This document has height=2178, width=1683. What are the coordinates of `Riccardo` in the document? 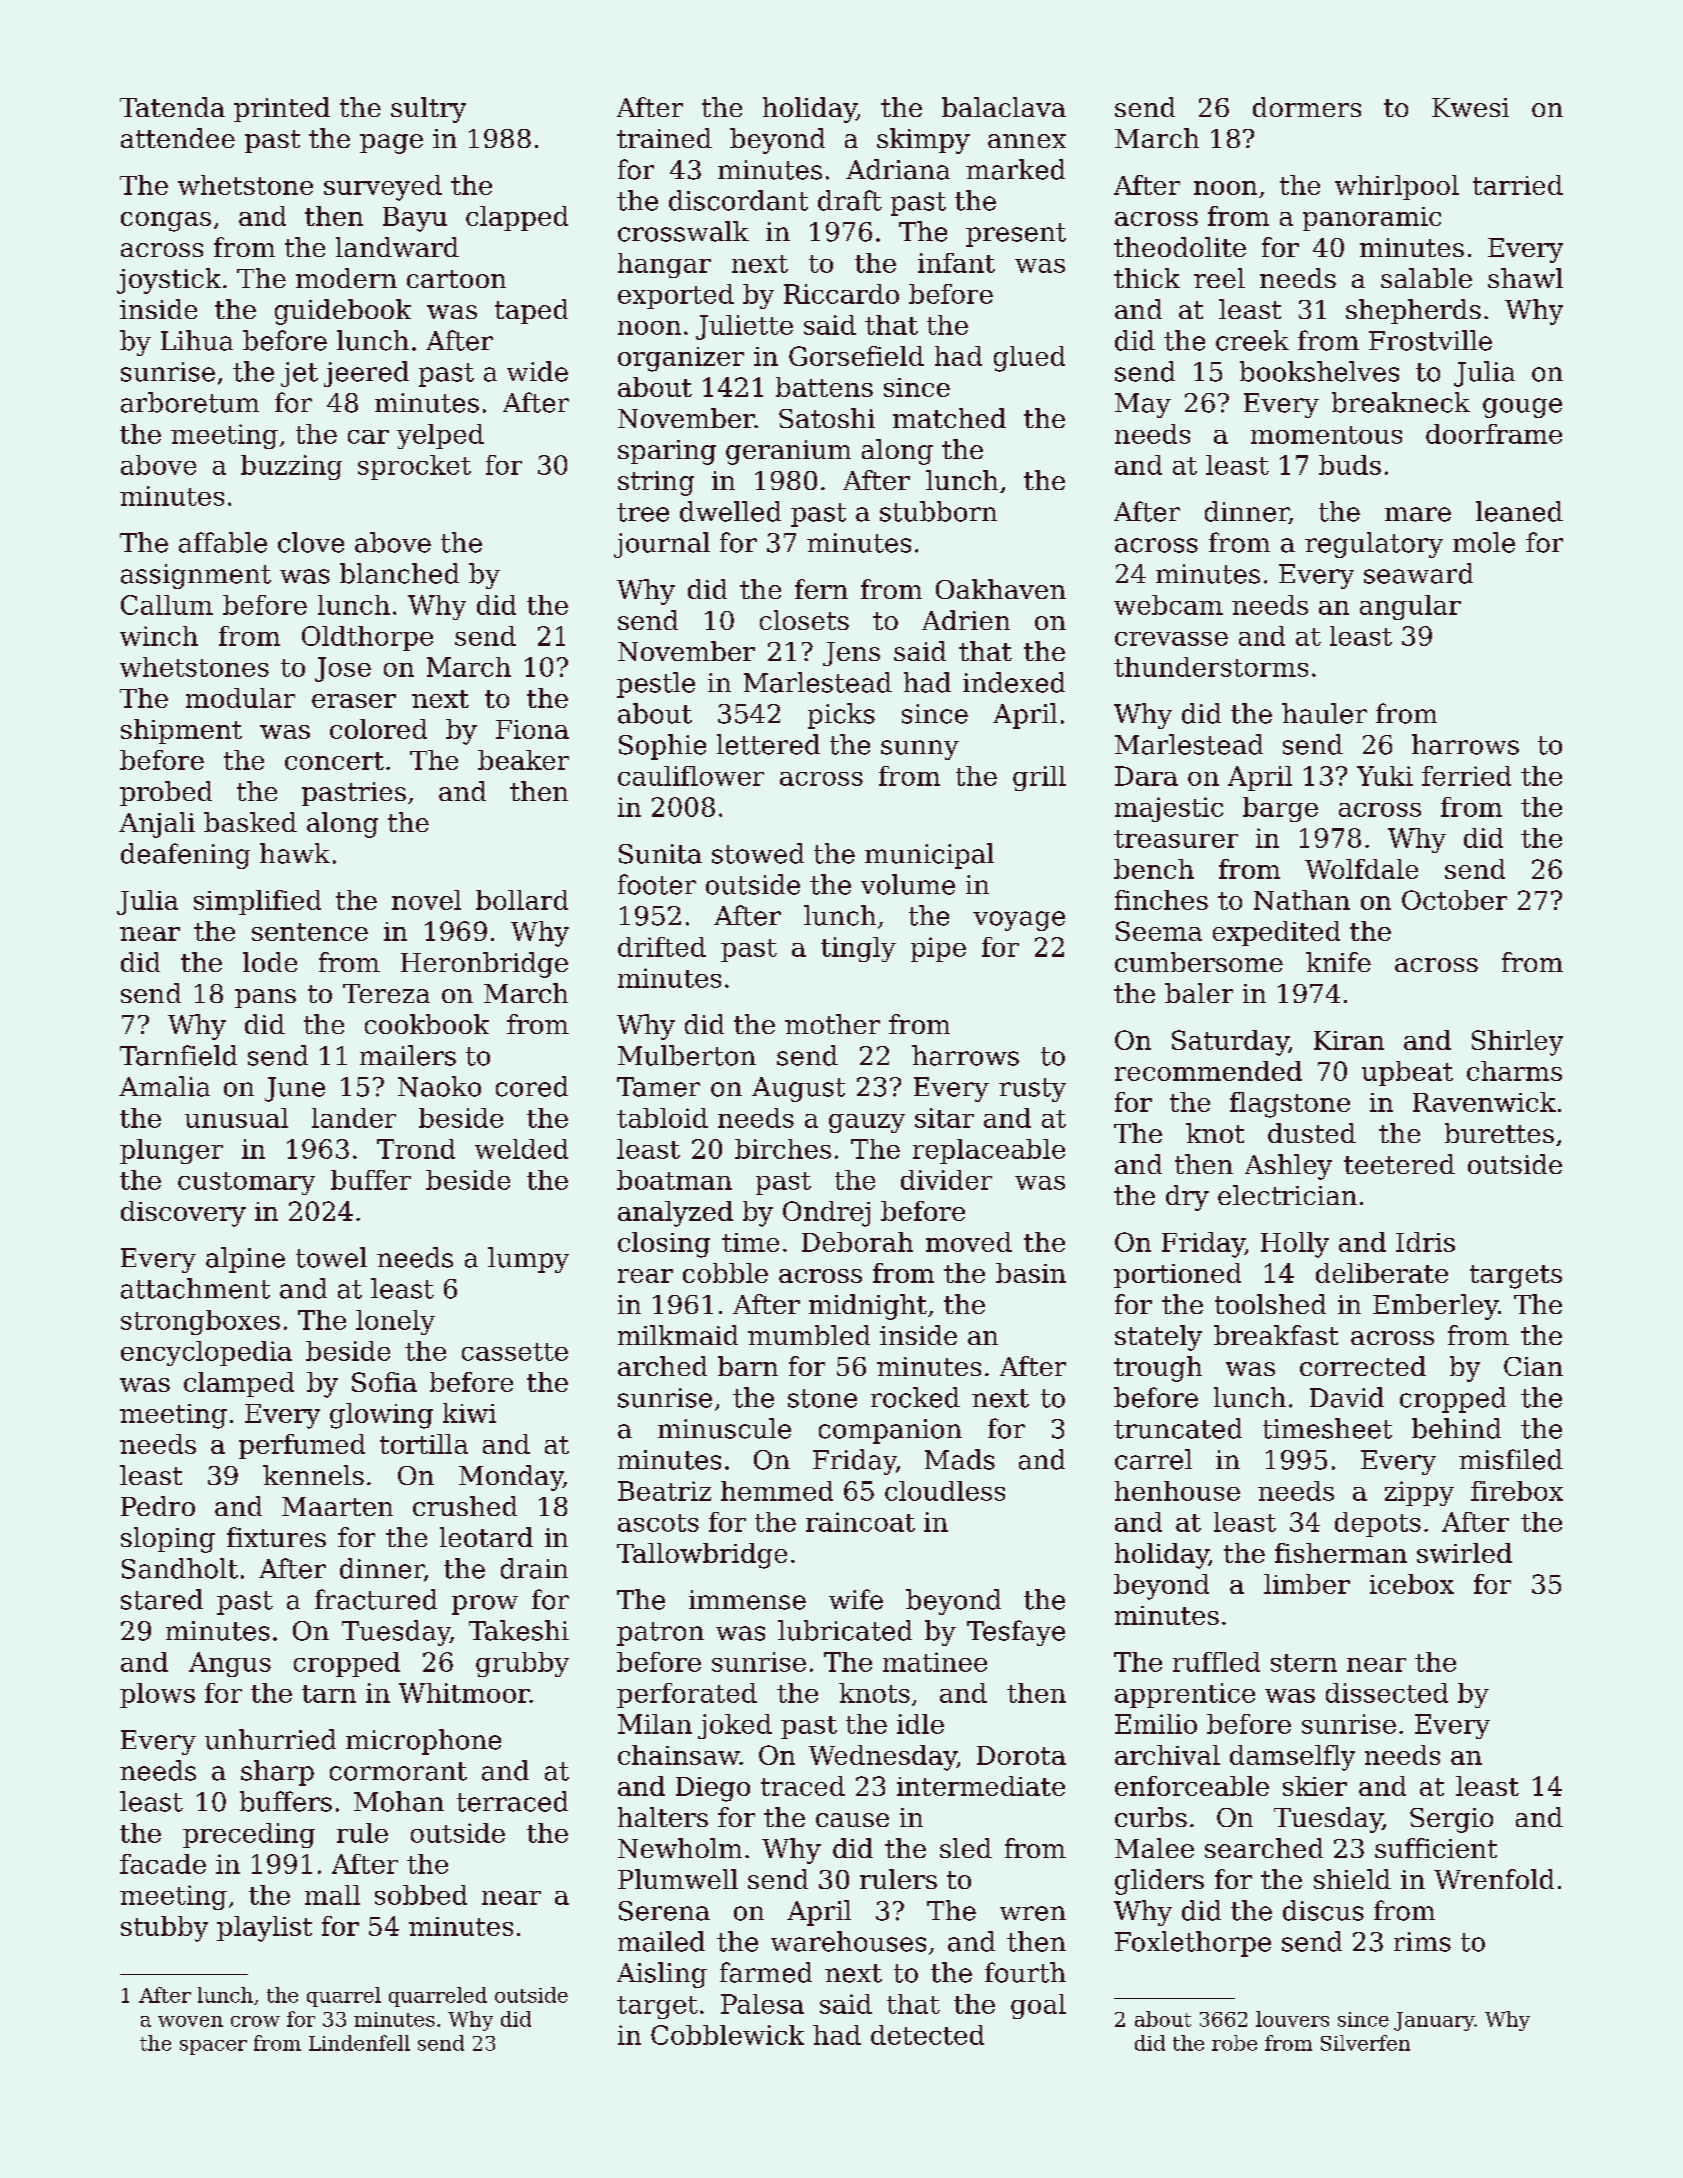 It's located at (841, 294).
